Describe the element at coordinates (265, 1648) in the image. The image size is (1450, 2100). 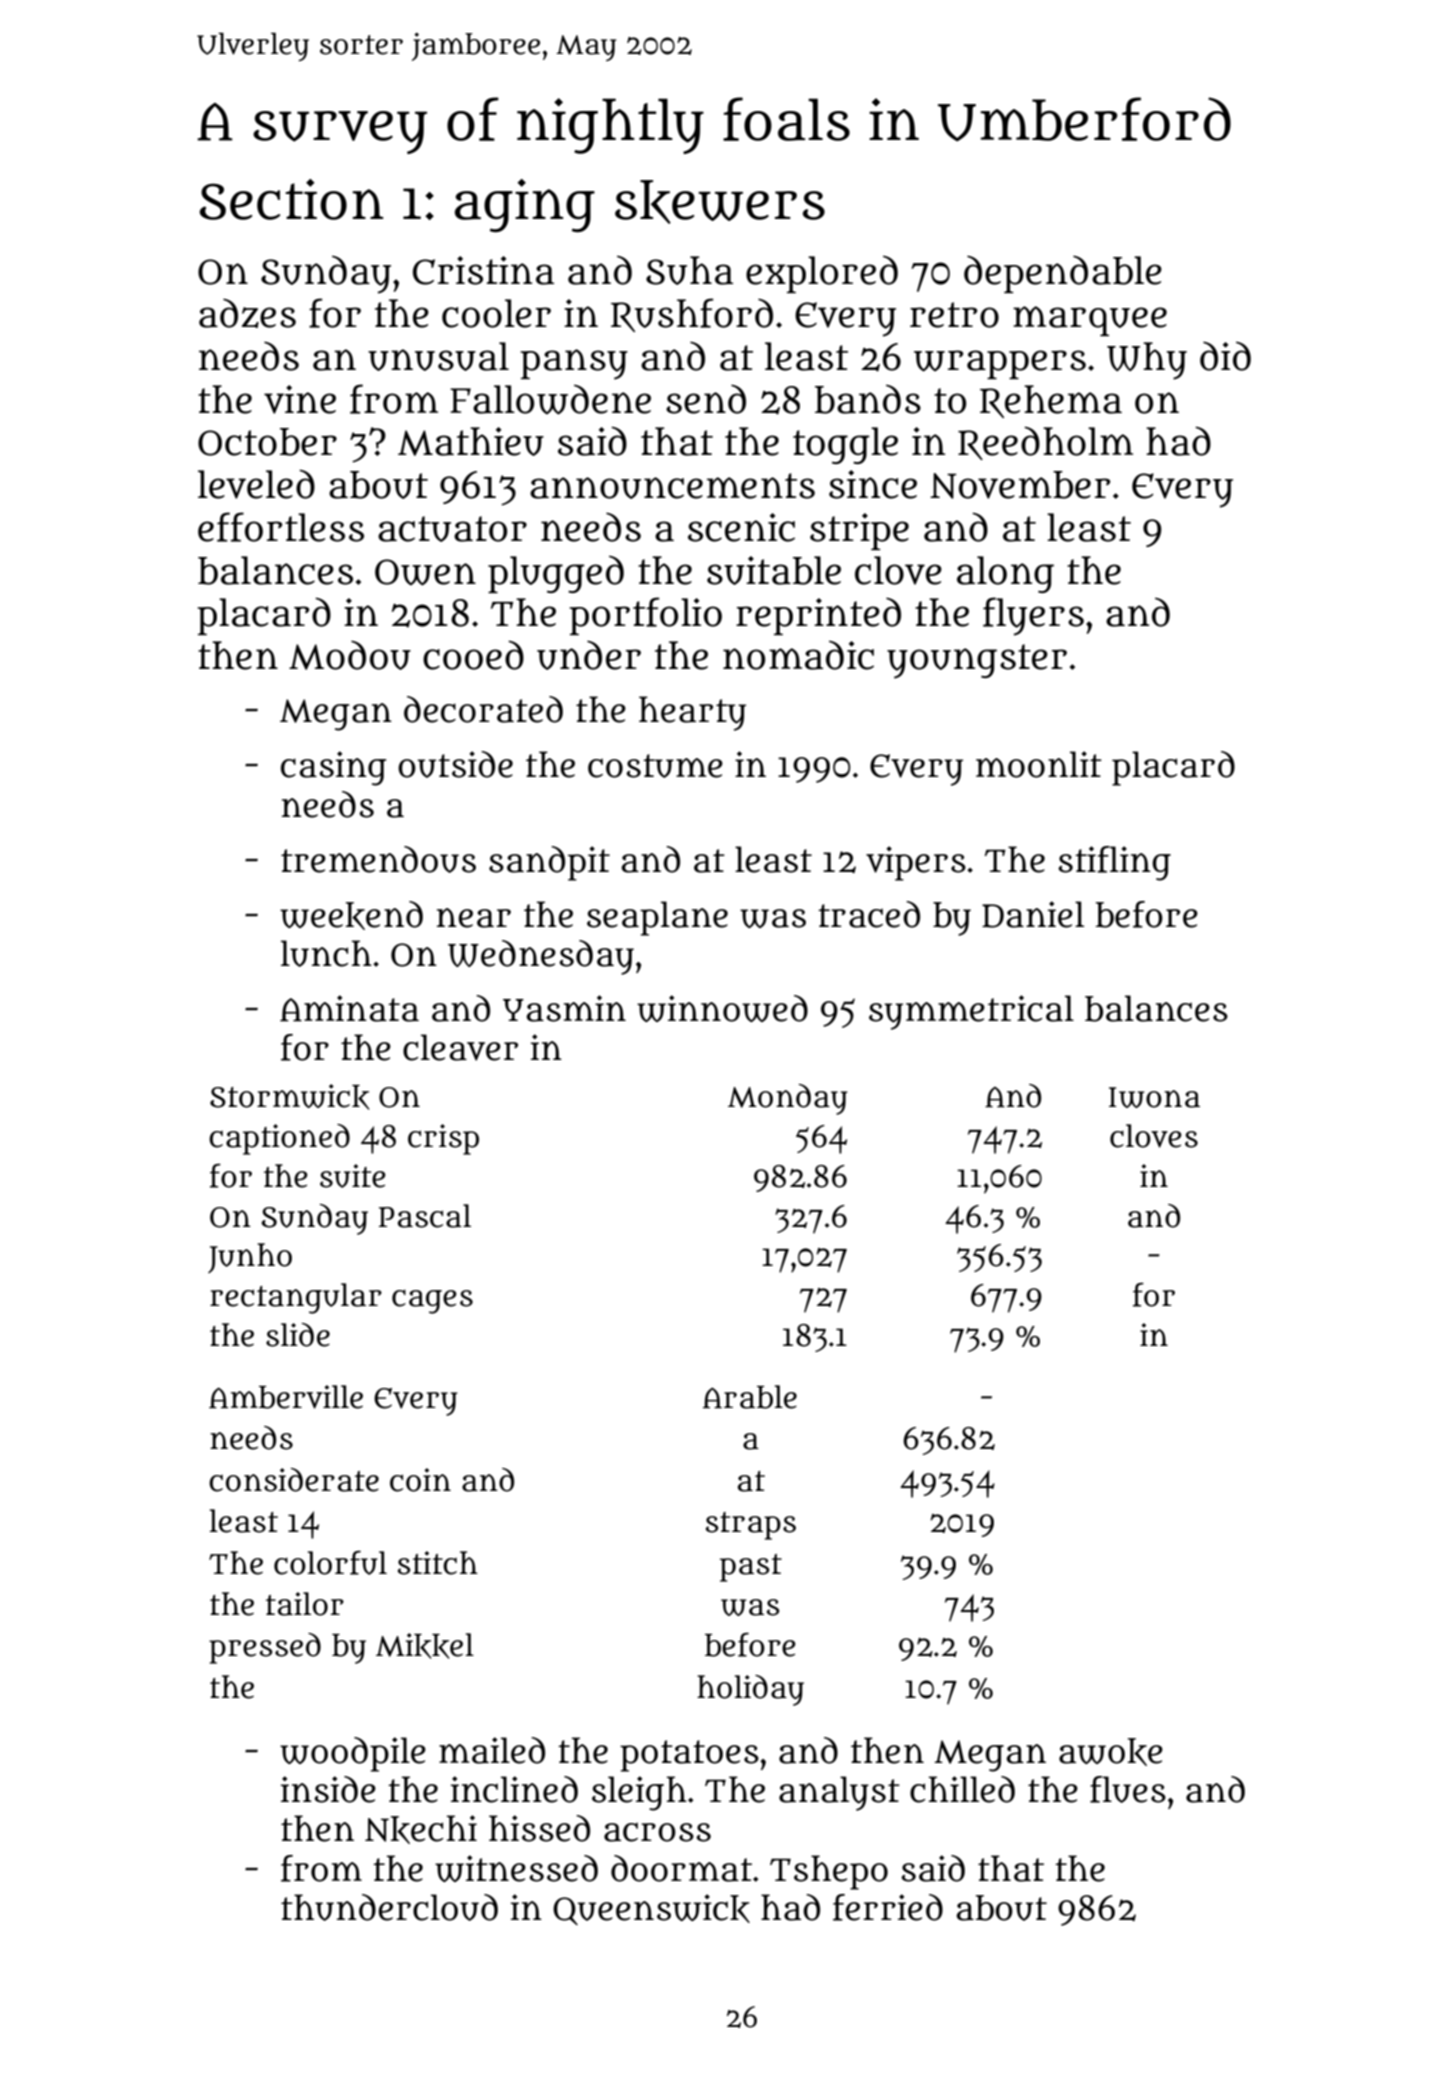
I see `pressed` at that location.
